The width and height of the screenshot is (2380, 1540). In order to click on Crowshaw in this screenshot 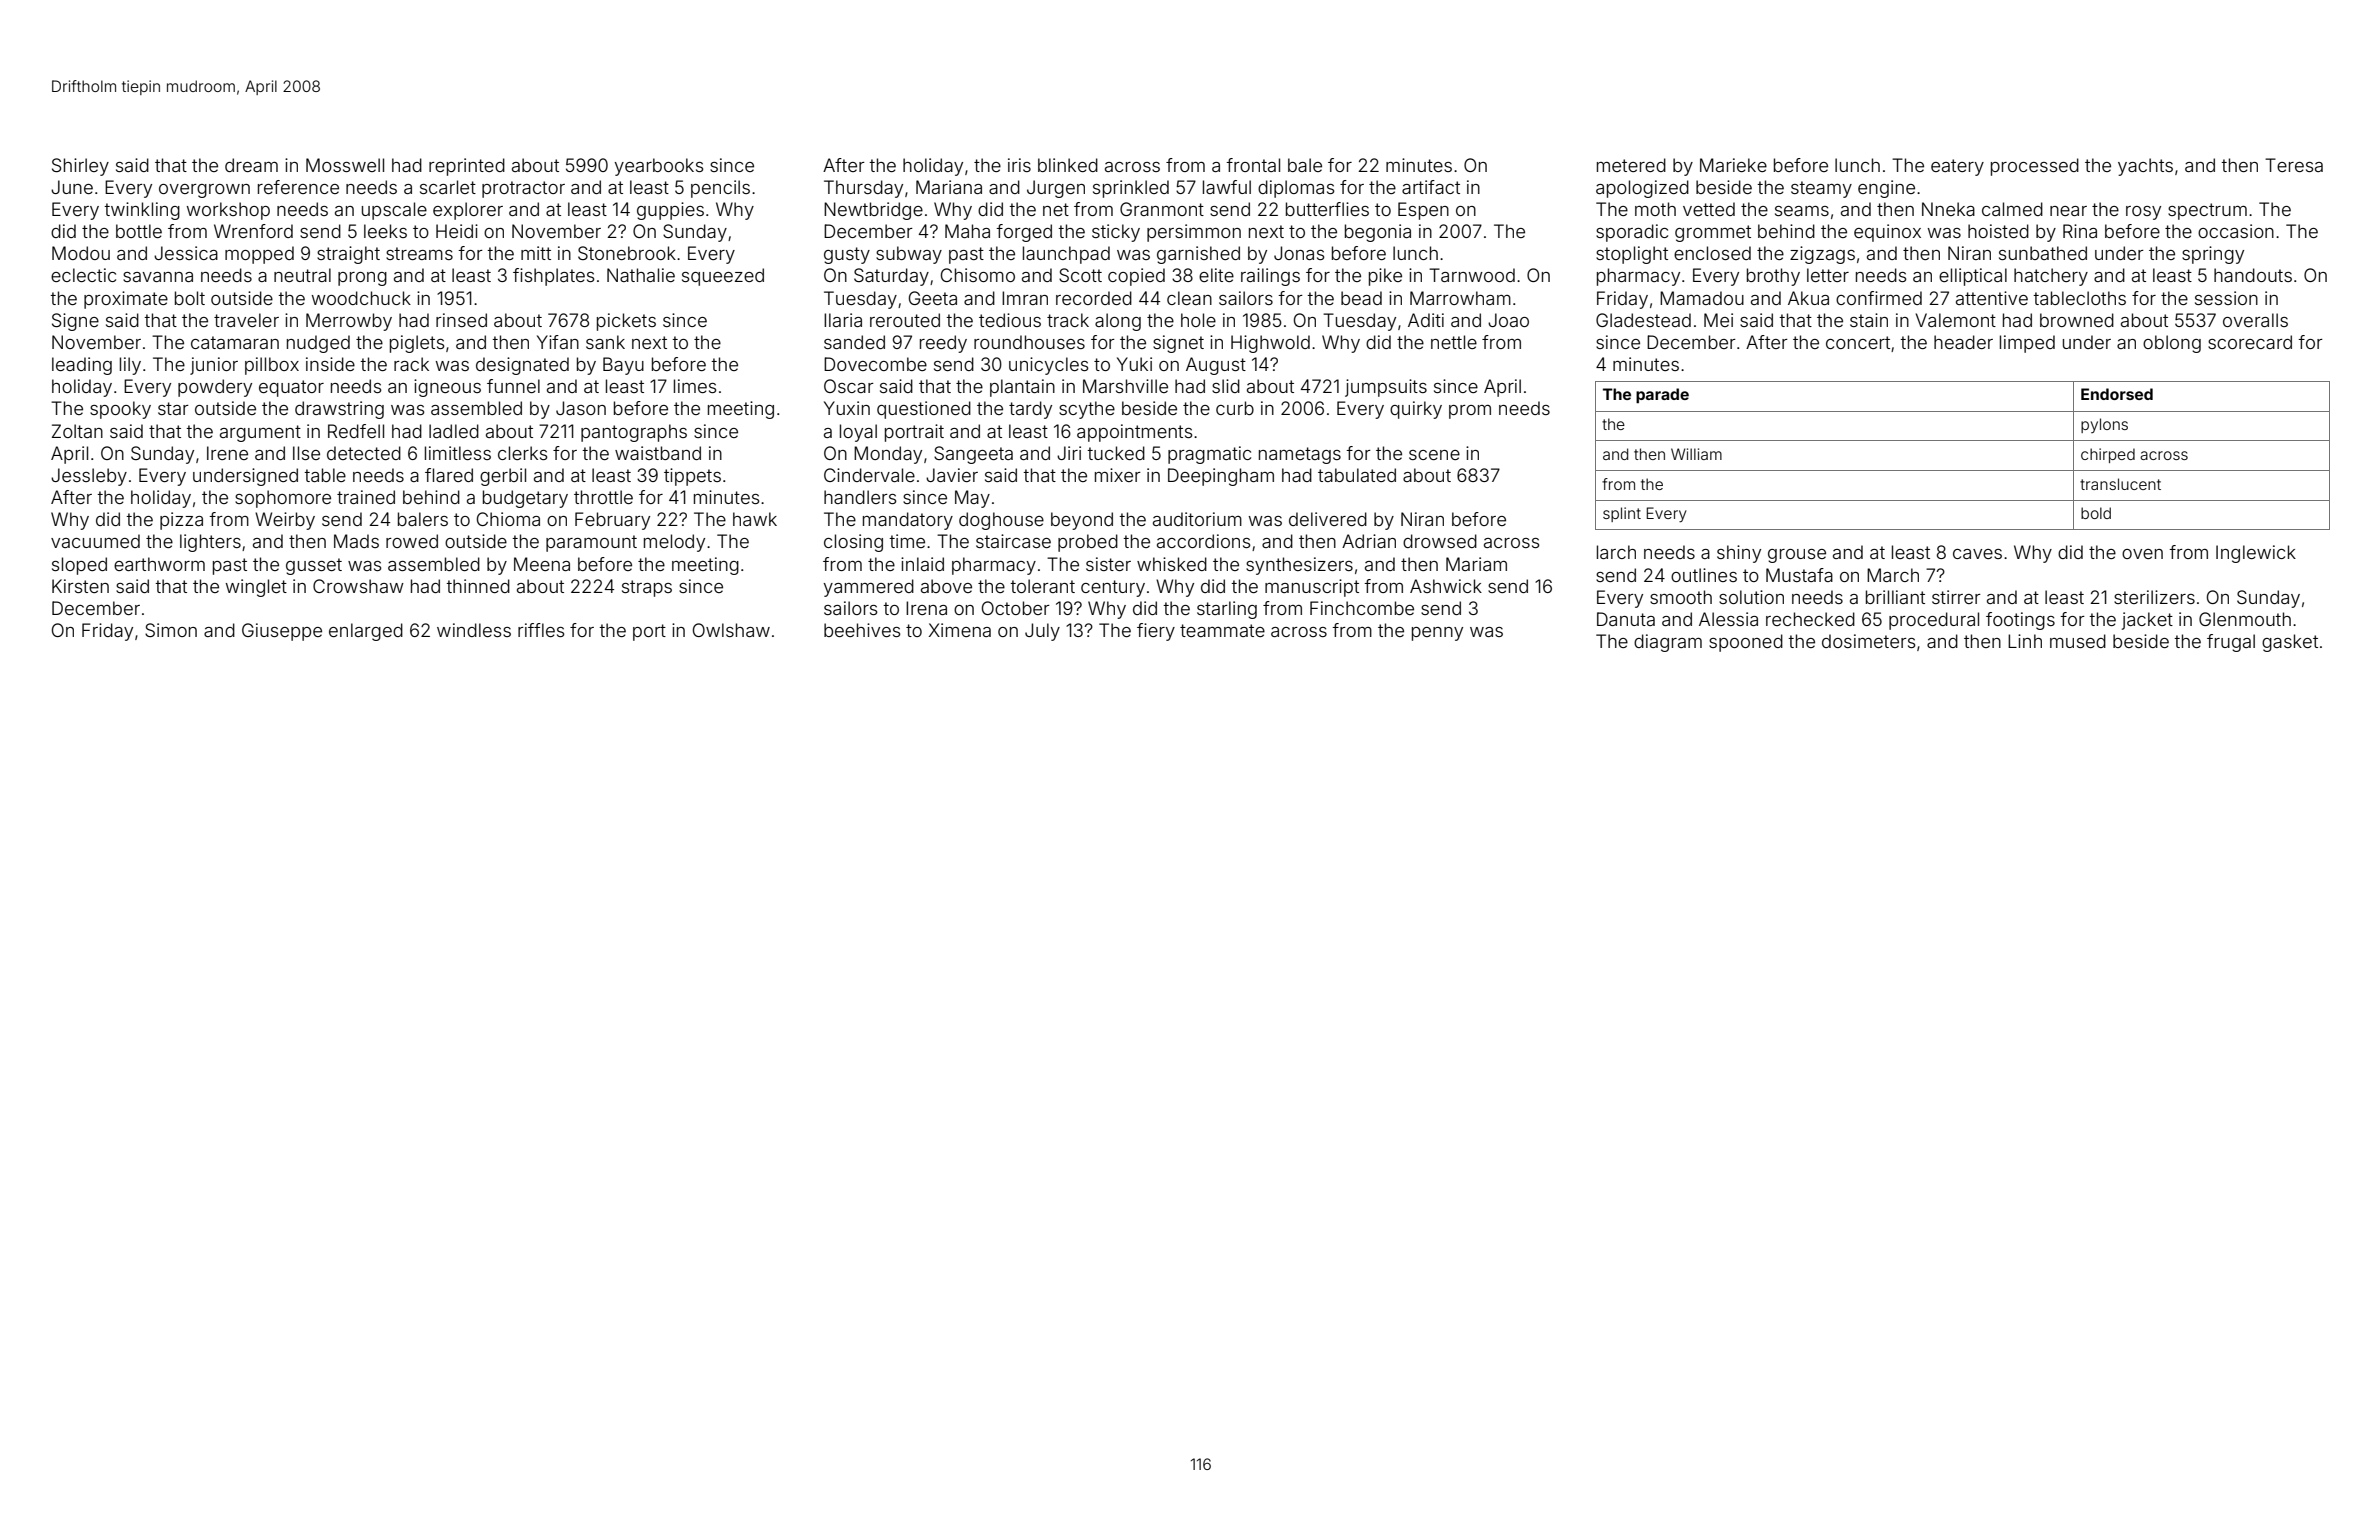, I will do `click(358, 586)`.
